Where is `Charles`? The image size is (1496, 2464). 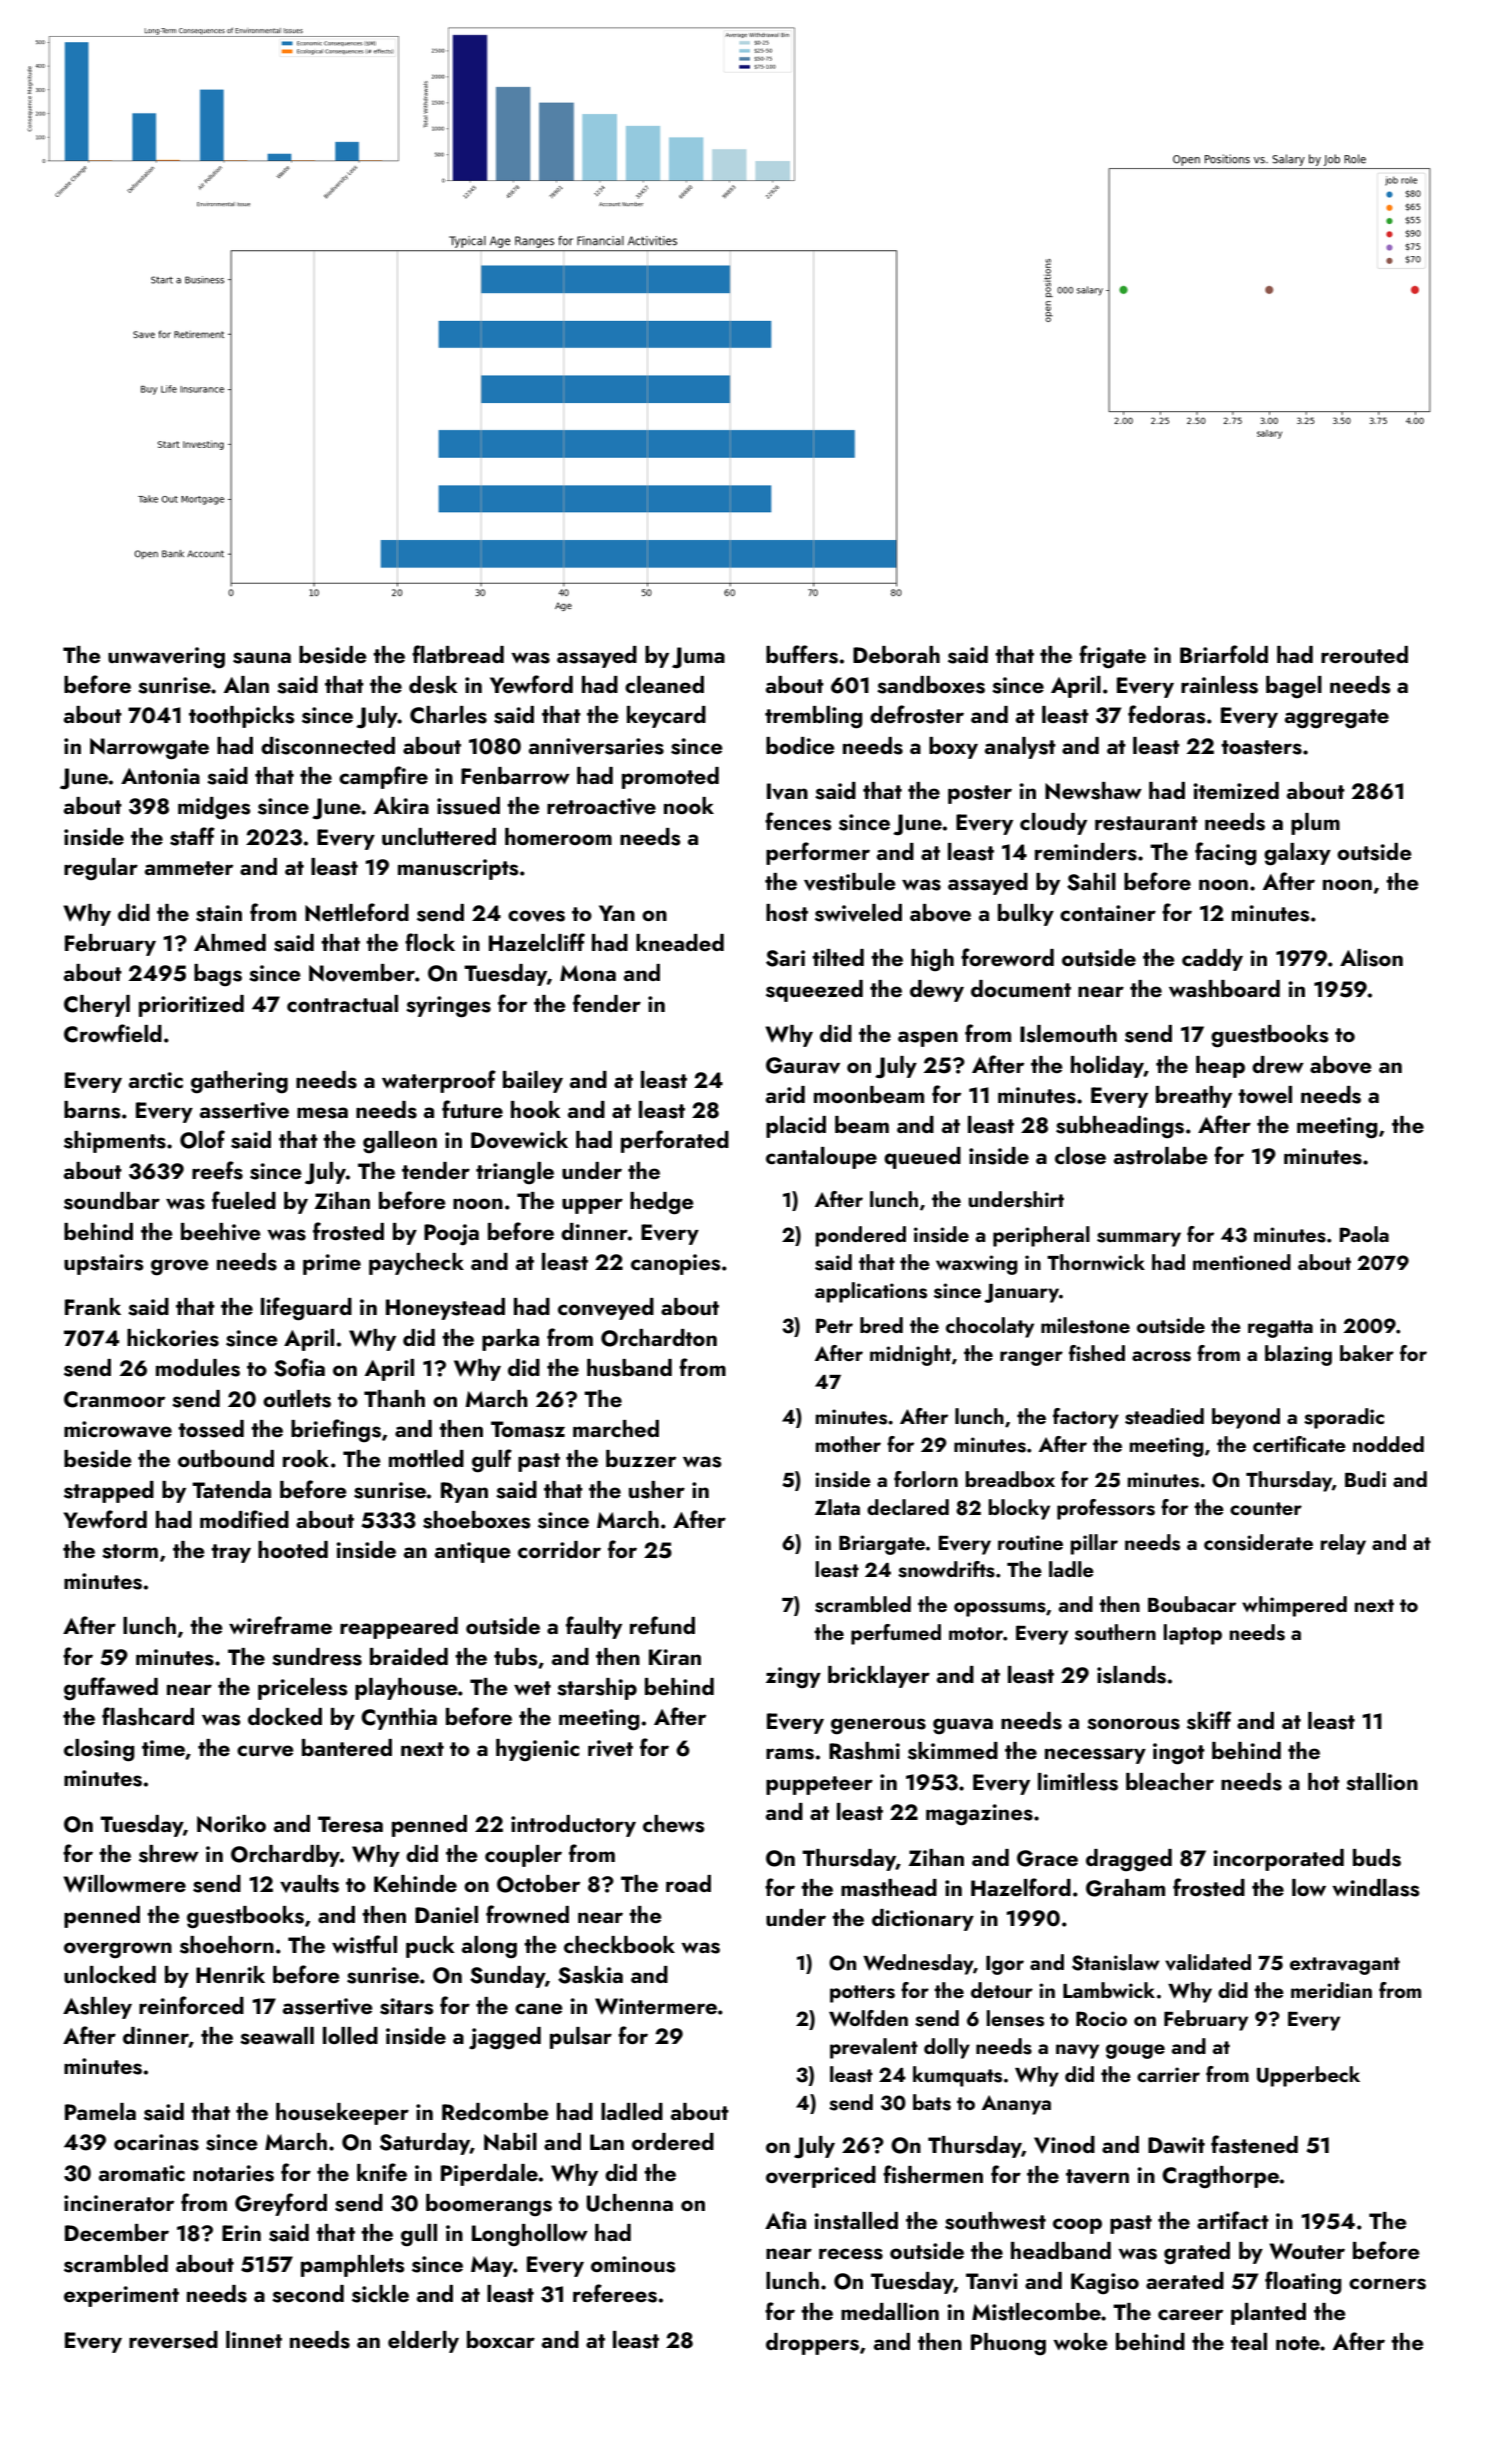
Charles is located at coordinates (448, 715).
